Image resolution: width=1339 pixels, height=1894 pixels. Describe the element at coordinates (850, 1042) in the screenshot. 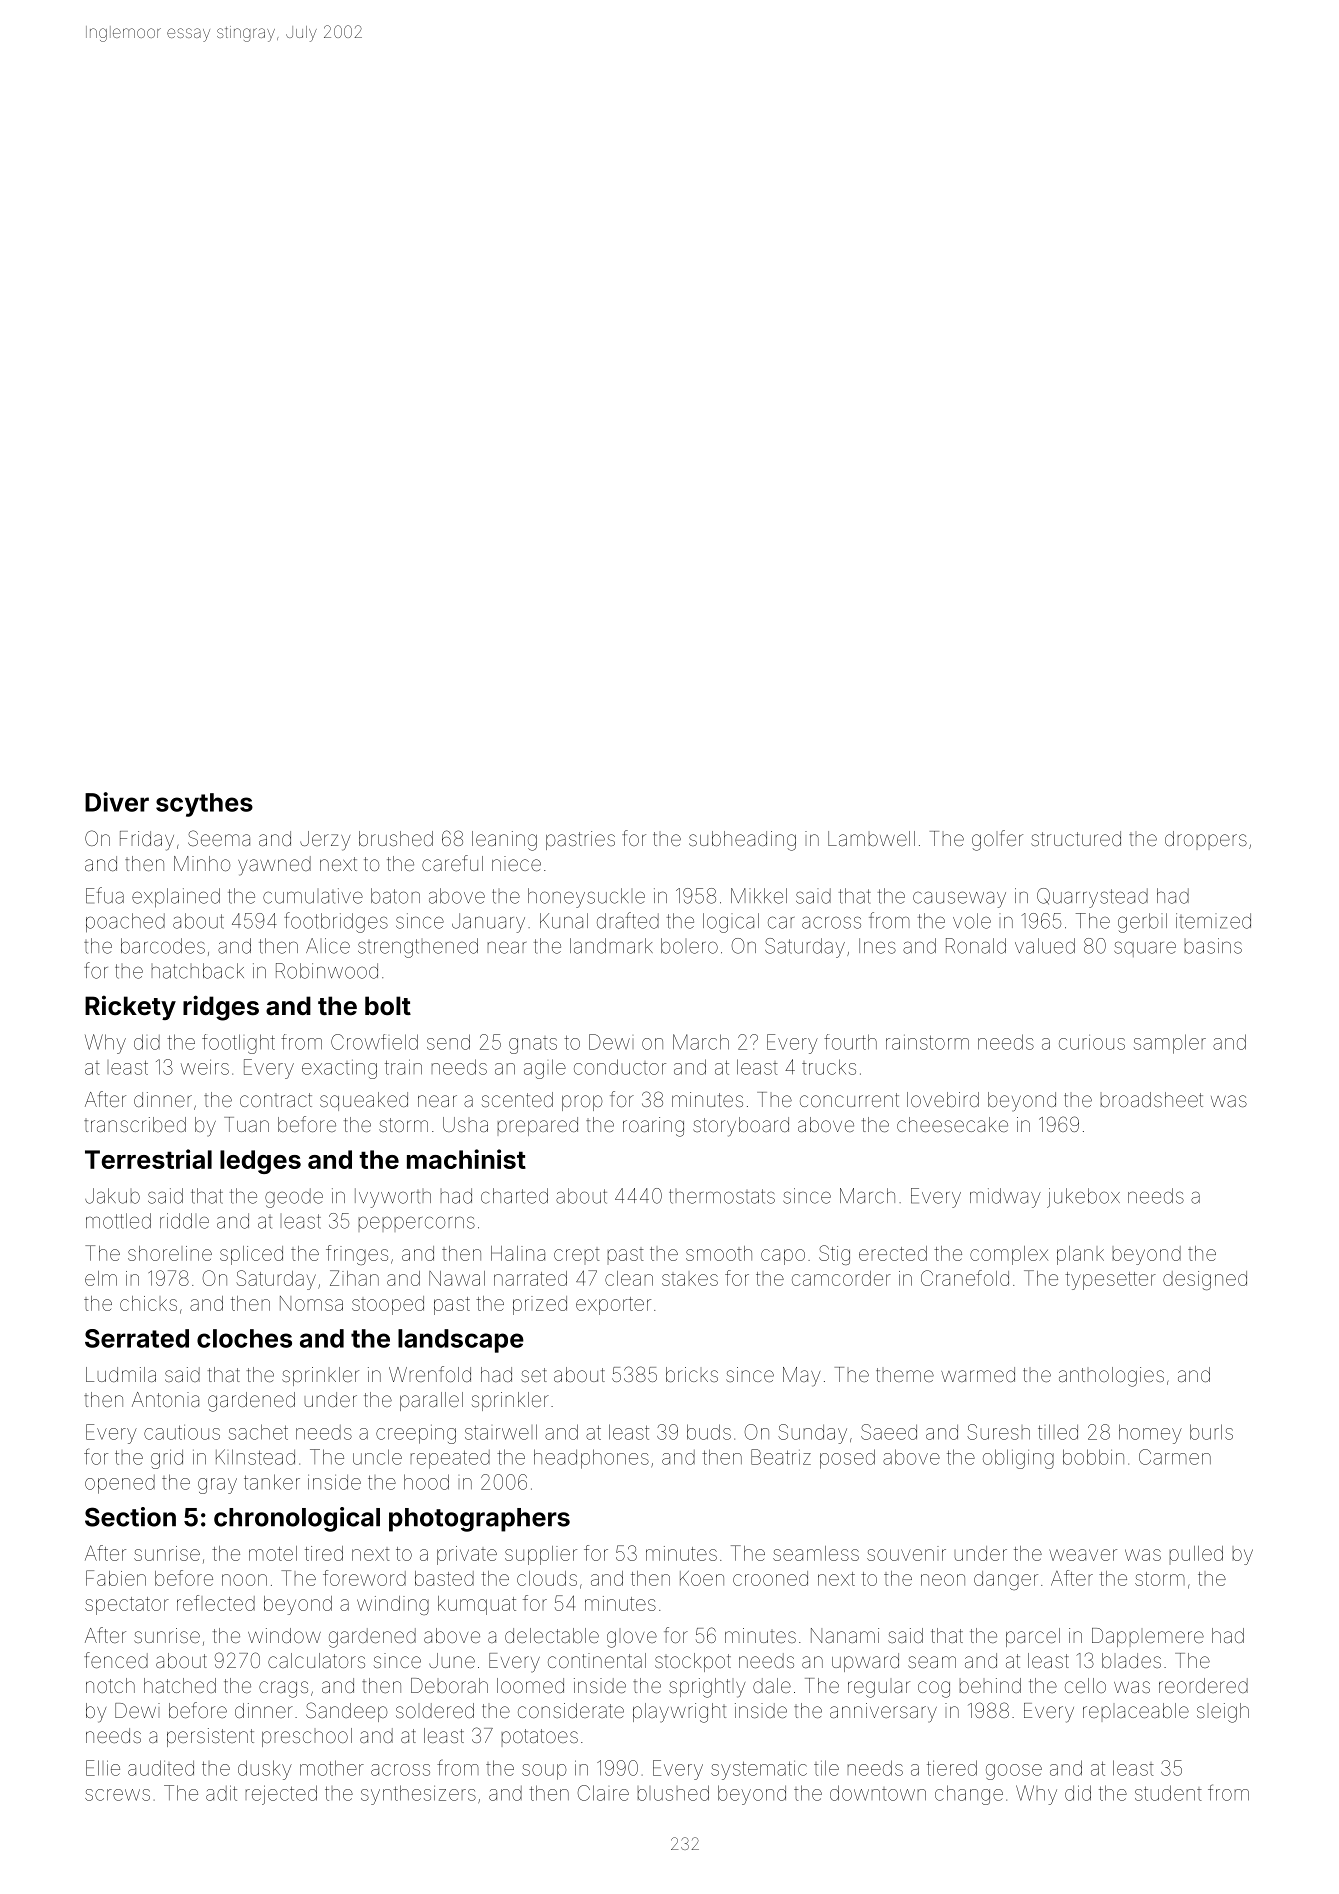

I see `fourth` at that location.
